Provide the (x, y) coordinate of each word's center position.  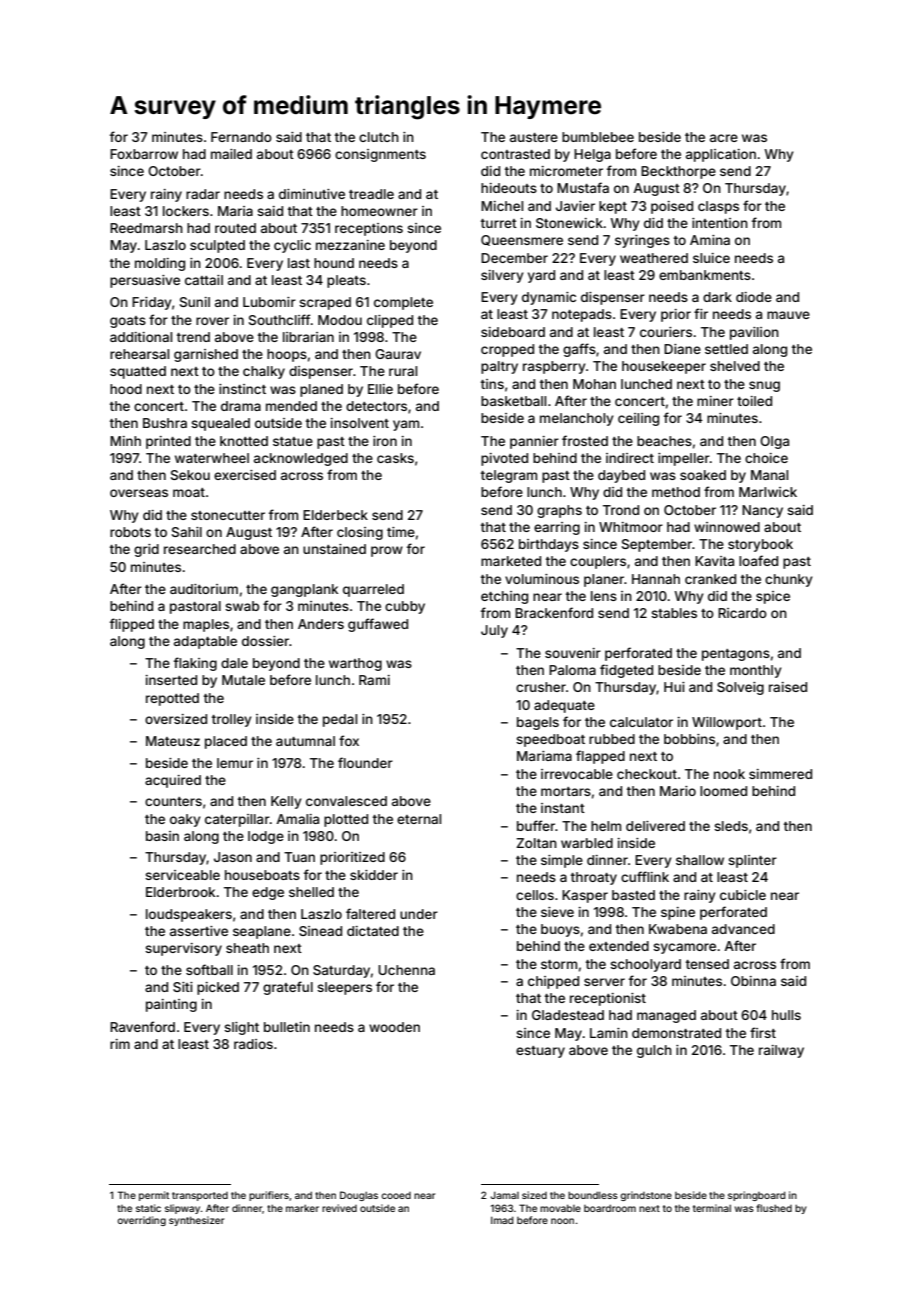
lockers (186, 211)
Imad (502, 1220)
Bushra (165, 423)
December (514, 258)
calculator (641, 722)
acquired (173, 781)
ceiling (638, 419)
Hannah (656, 579)
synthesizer (196, 1221)
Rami (374, 680)
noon (562, 1221)
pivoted (504, 459)
